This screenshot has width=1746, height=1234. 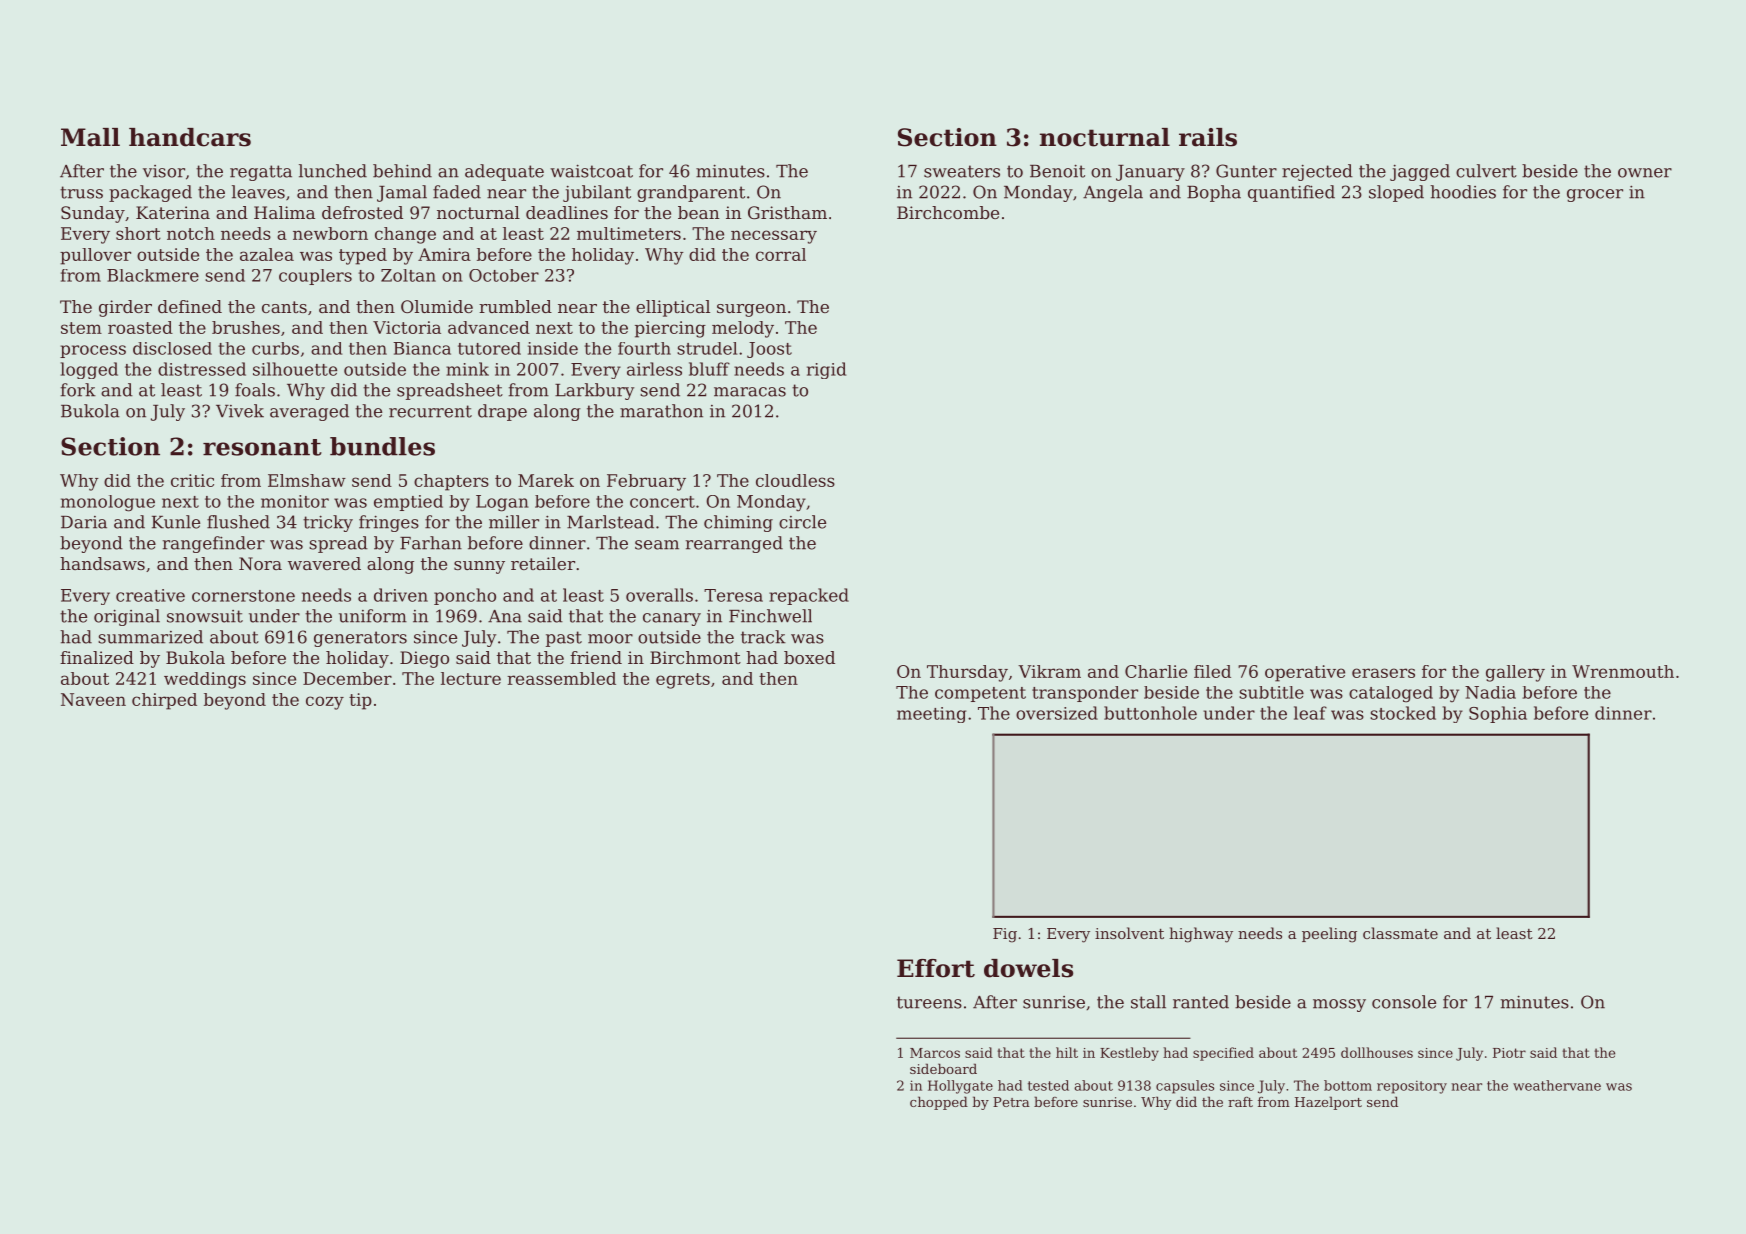 What do you see at coordinates (936, 968) in the screenshot?
I see `Effort` at bounding box center [936, 968].
